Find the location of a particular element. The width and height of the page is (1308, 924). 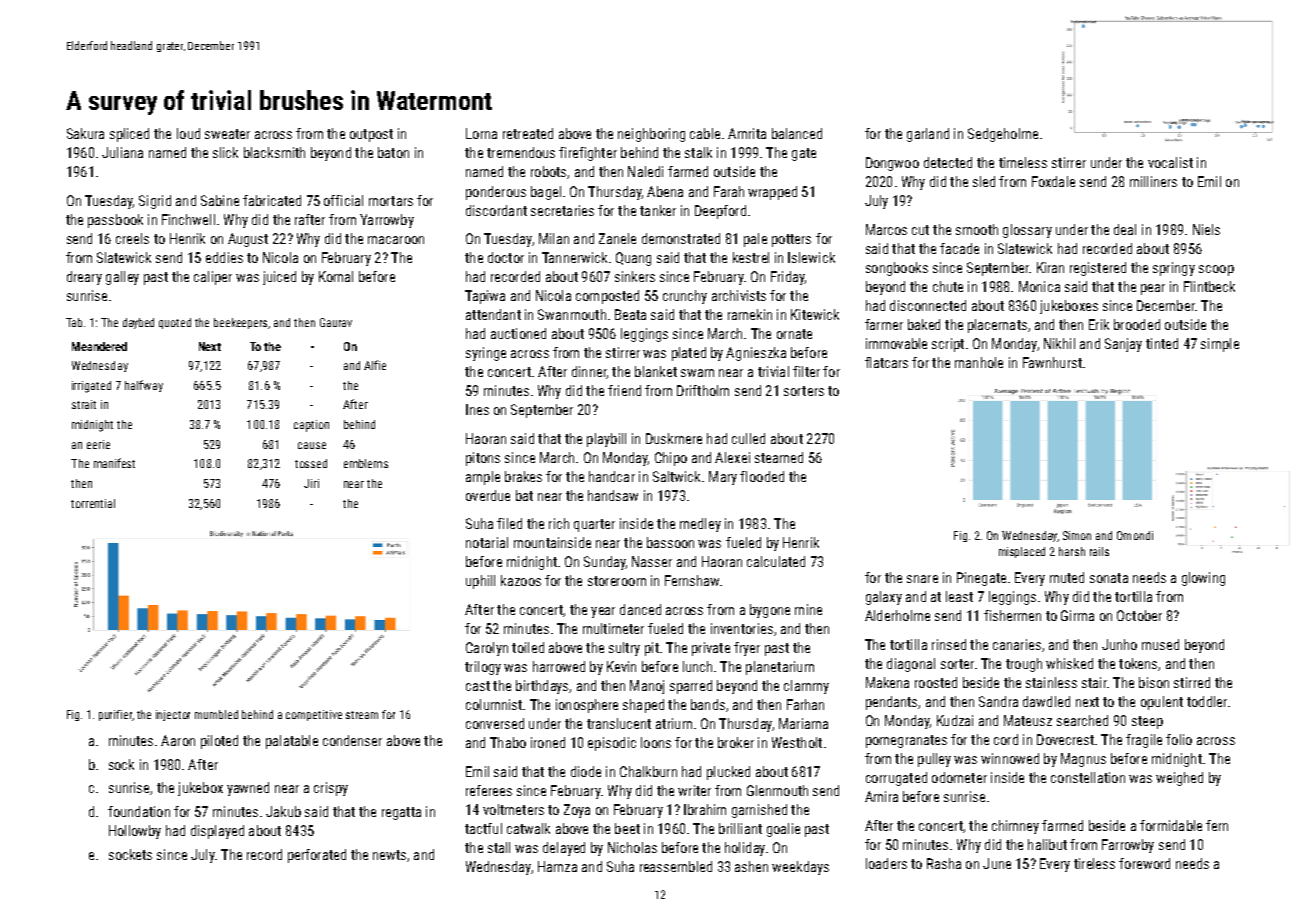

sonata is located at coordinates (1109, 578).
